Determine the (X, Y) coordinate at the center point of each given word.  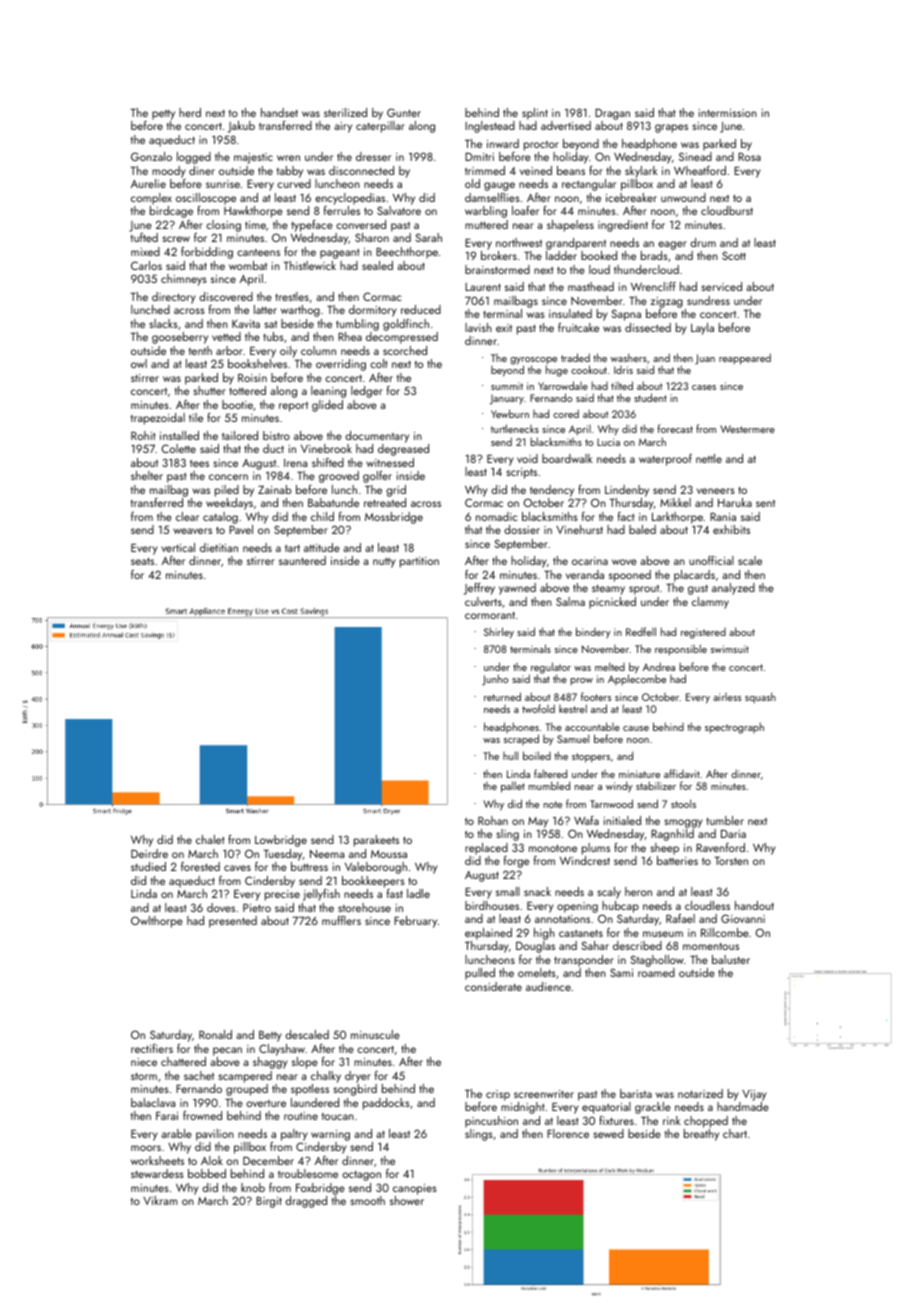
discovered (226, 296)
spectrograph (734, 728)
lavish (478, 327)
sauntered (302, 560)
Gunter (404, 112)
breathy (701, 1135)
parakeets (376, 841)
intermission (728, 113)
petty (163, 115)
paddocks (386, 1104)
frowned (202, 1115)
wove (624, 562)
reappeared (745, 359)
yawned (517, 589)
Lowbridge (281, 841)
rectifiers (152, 1048)
